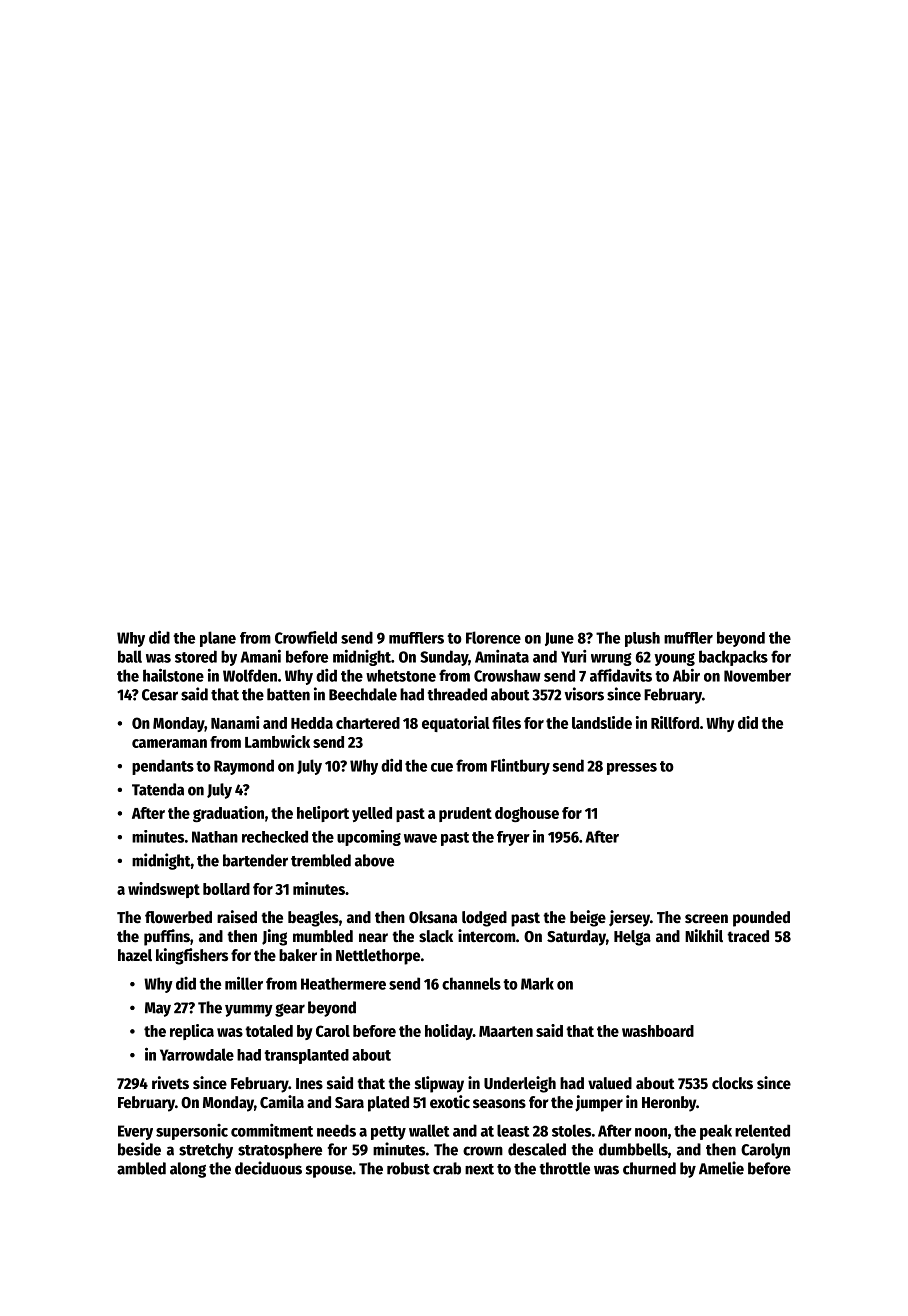 The height and width of the image is (1316, 908). I want to click on Rillford, so click(675, 722).
